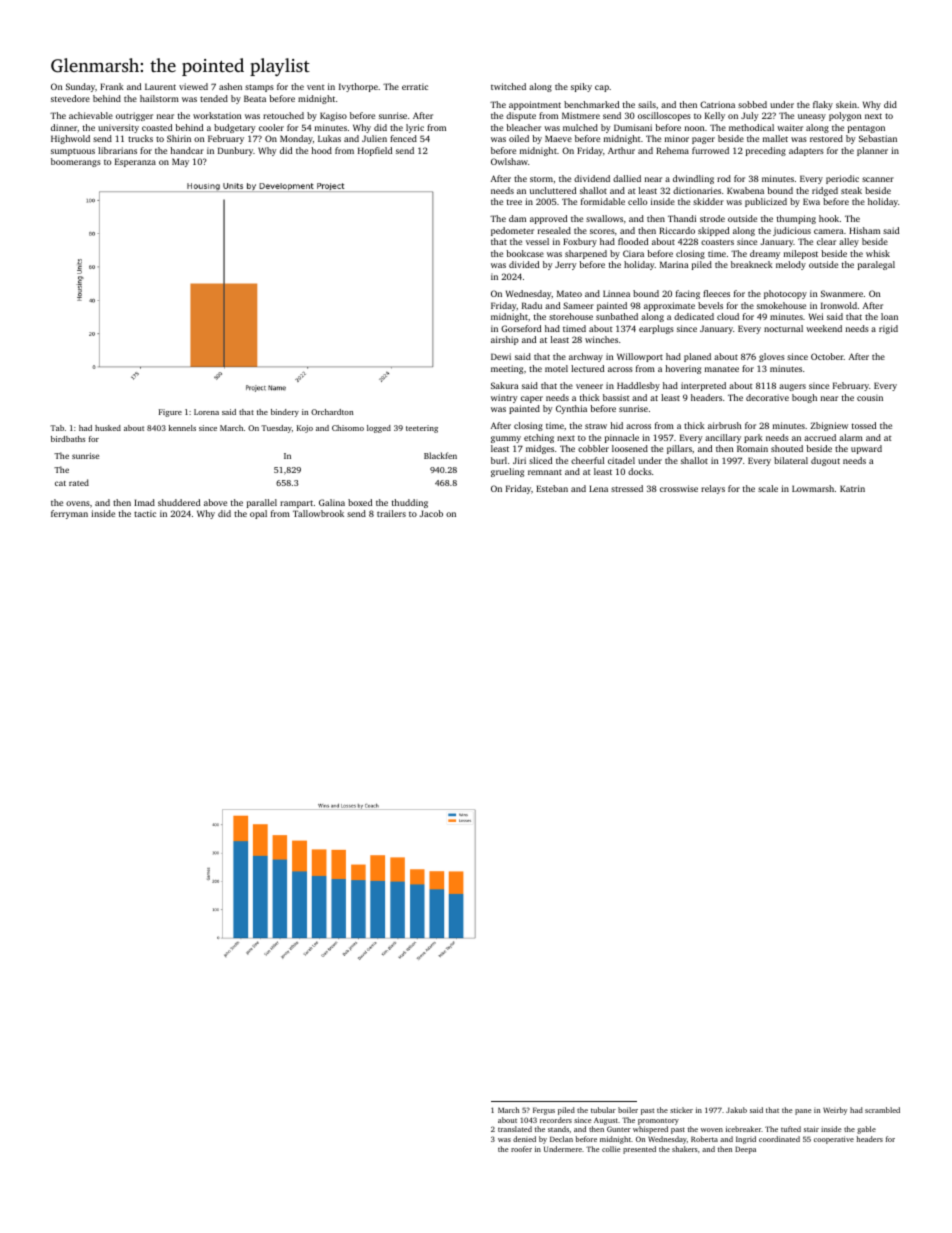  Describe the element at coordinates (852, 488) in the image. I see `Katrin` at that location.
